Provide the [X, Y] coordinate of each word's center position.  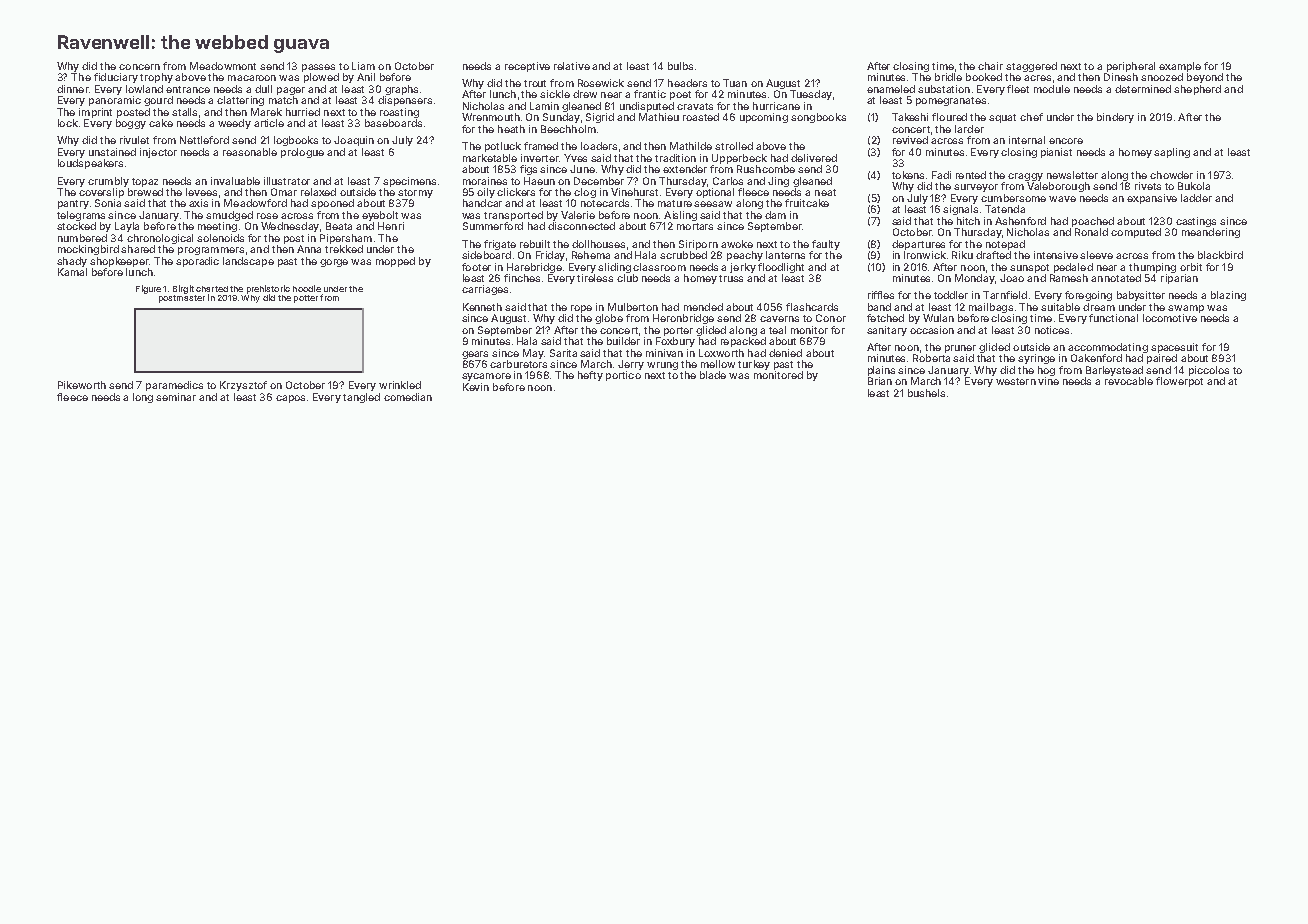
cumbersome [1013, 198]
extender [685, 169]
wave [1062, 199]
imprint [95, 113]
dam [775, 215]
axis [198, 203]
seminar [176, 397]
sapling [1172, 153]
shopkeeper [119, 262]
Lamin [544, 106]
